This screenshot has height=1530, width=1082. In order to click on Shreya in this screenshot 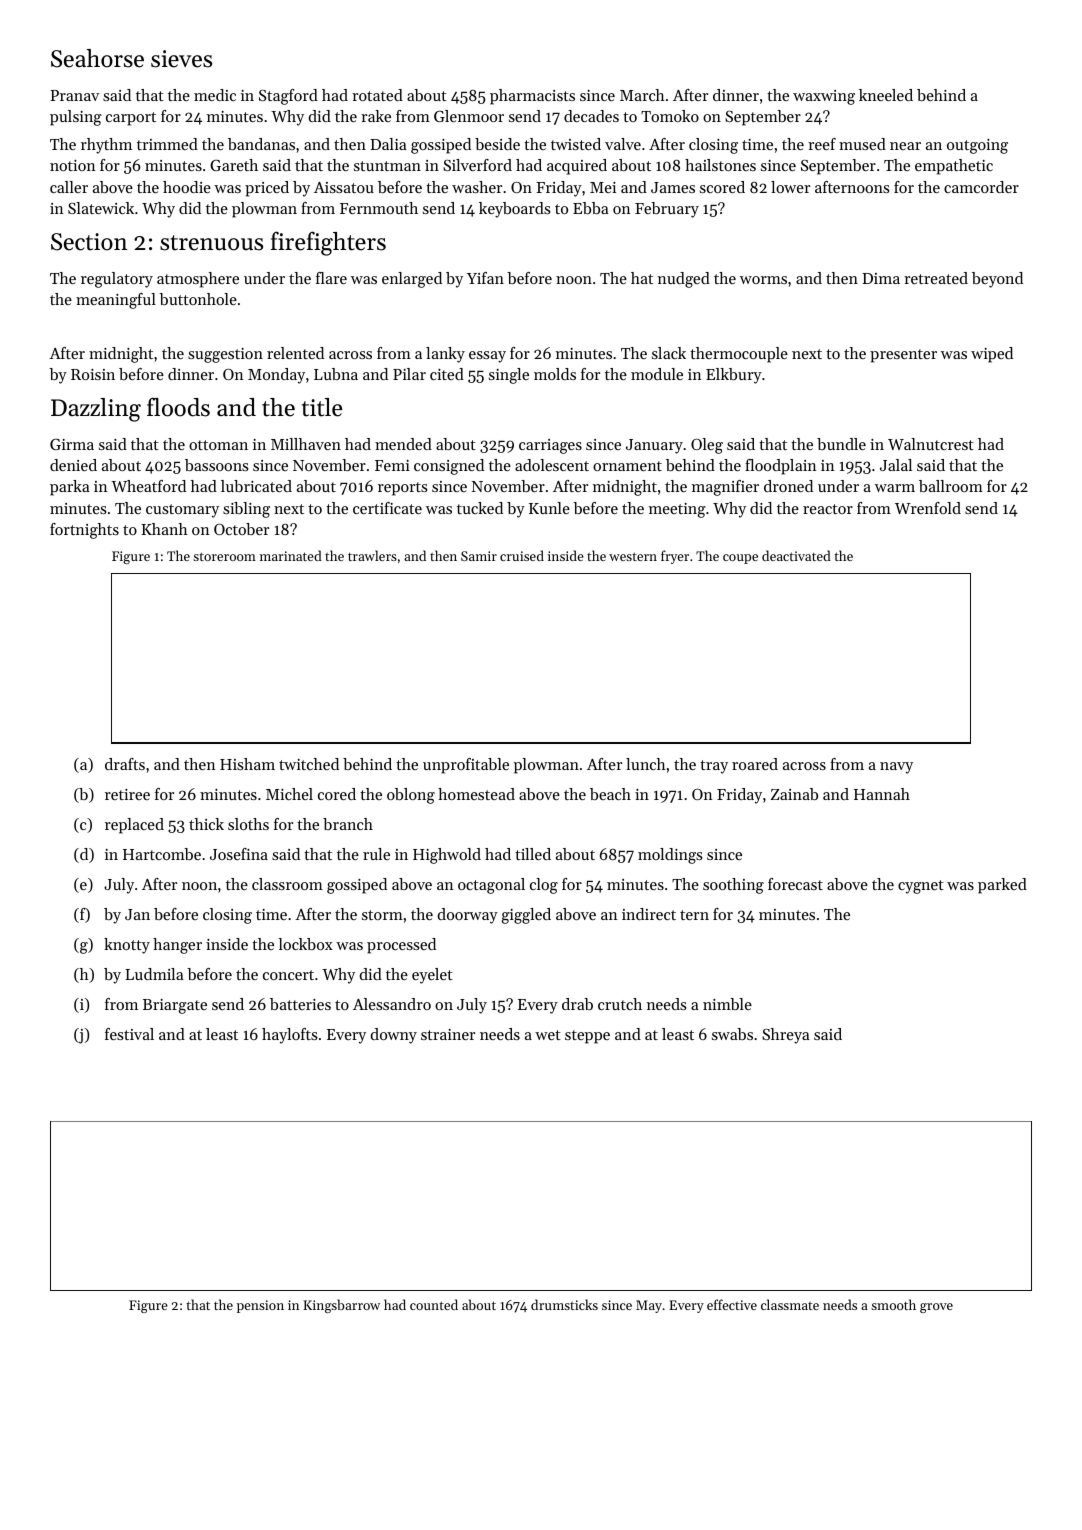, I will do `click(786, 1036)`.
